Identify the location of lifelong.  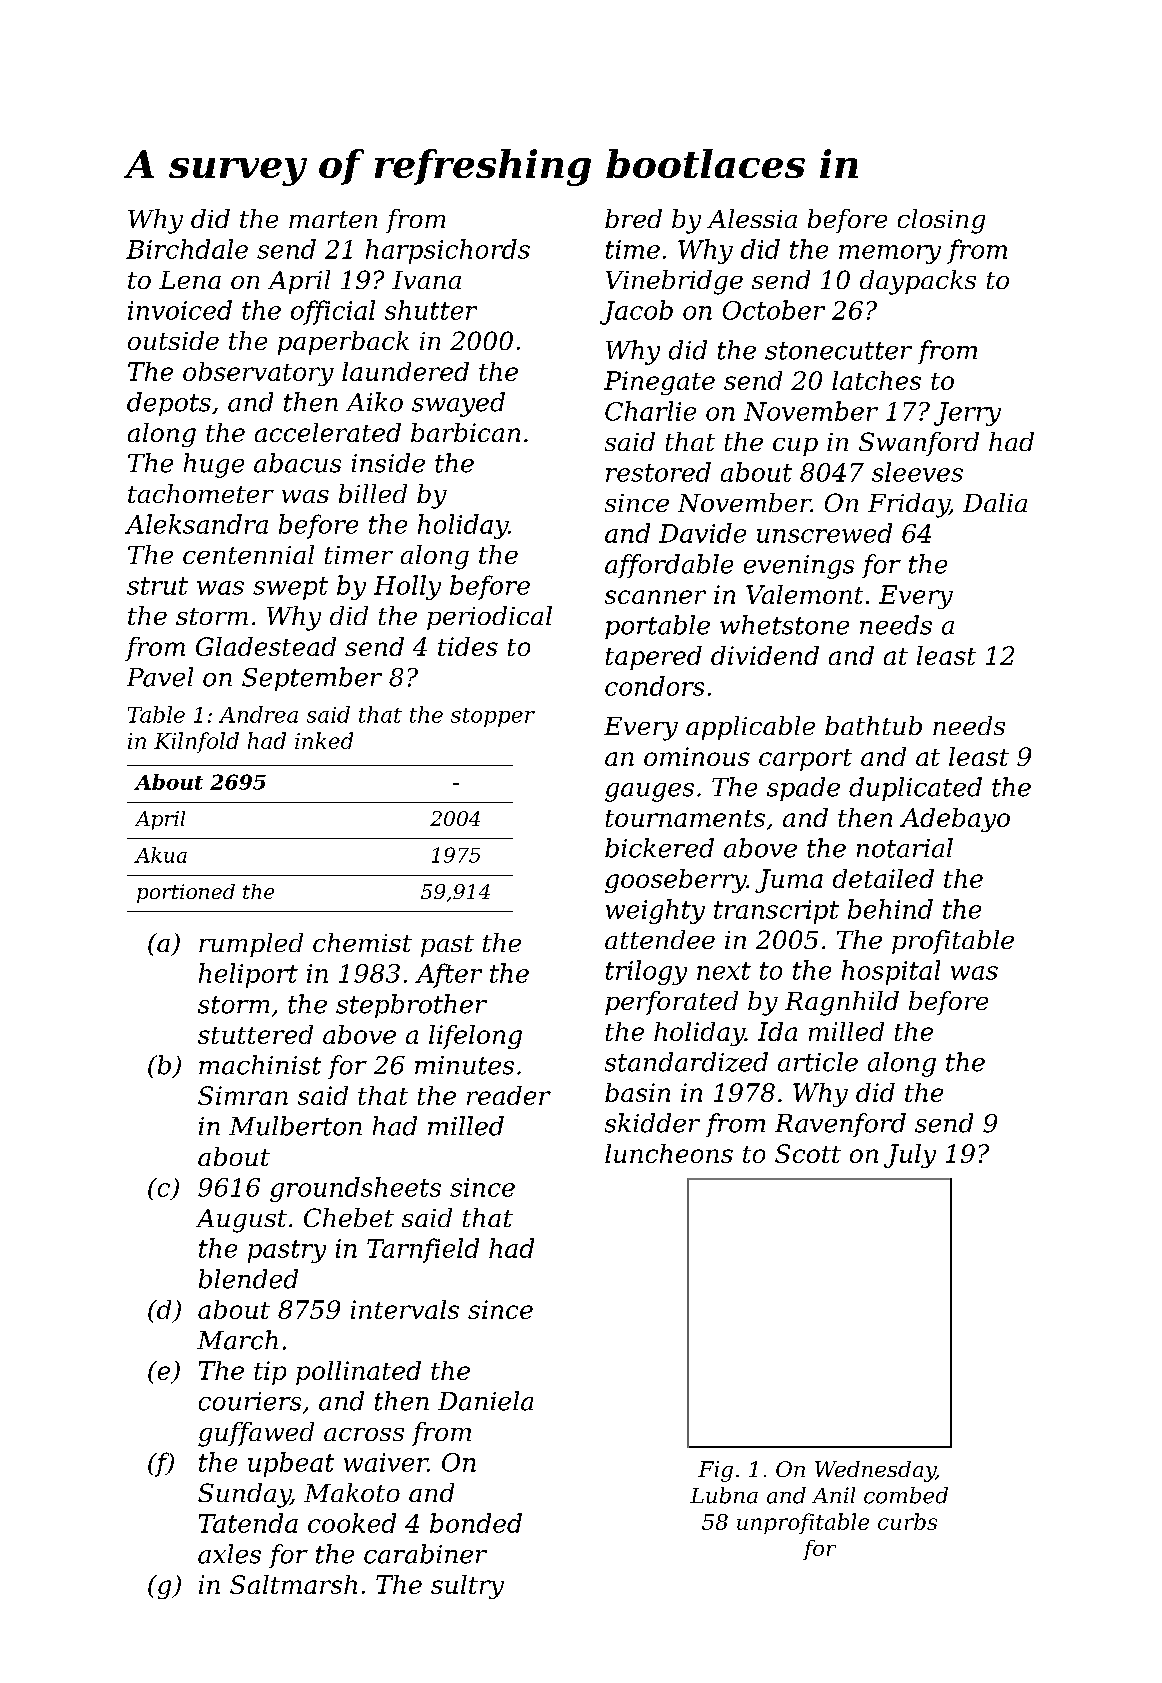
(475, 1037).
